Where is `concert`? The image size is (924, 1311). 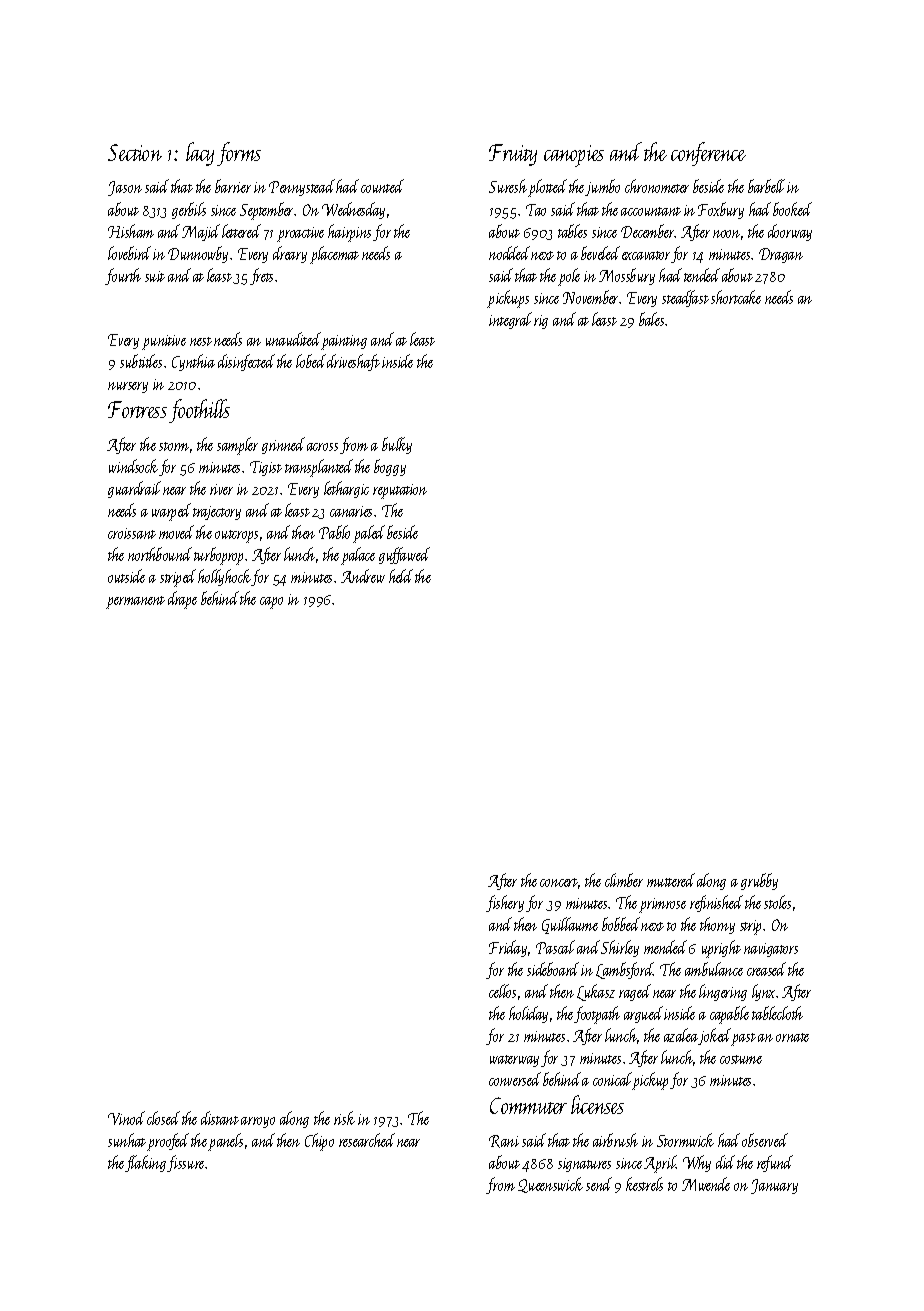 concert is located at coordinates (559, 882).
